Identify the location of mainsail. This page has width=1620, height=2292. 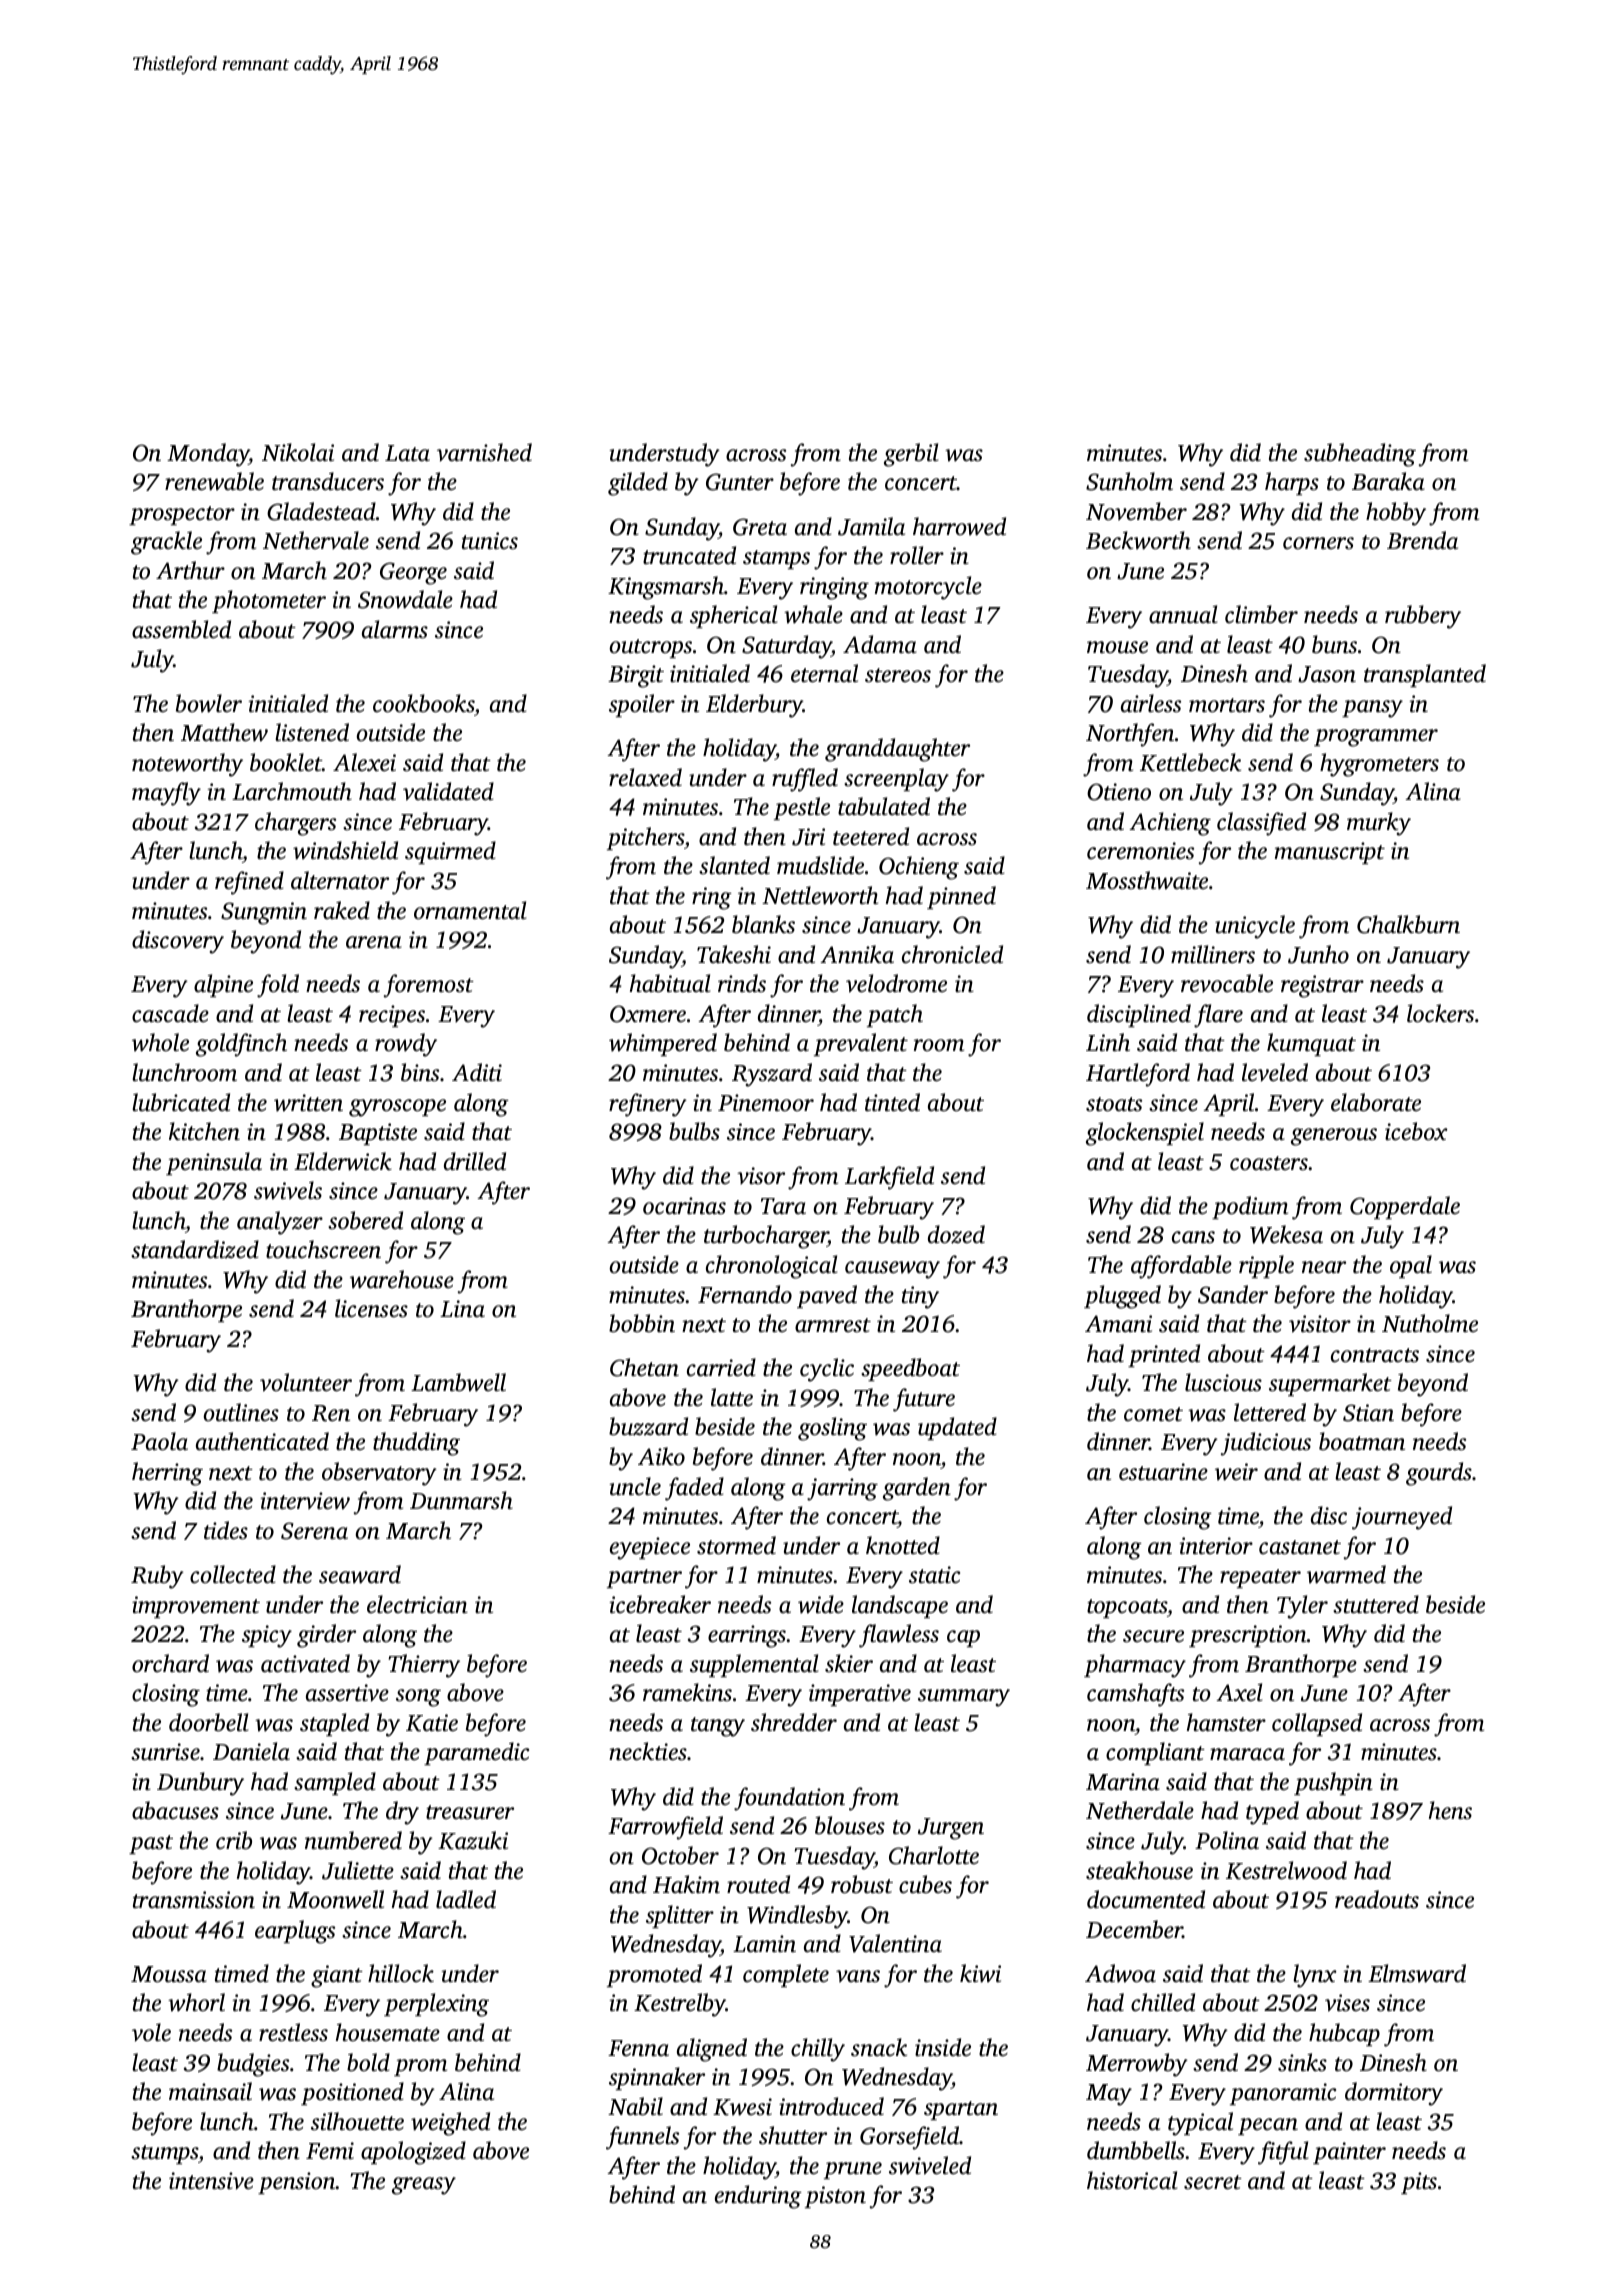
(210, 2091).
